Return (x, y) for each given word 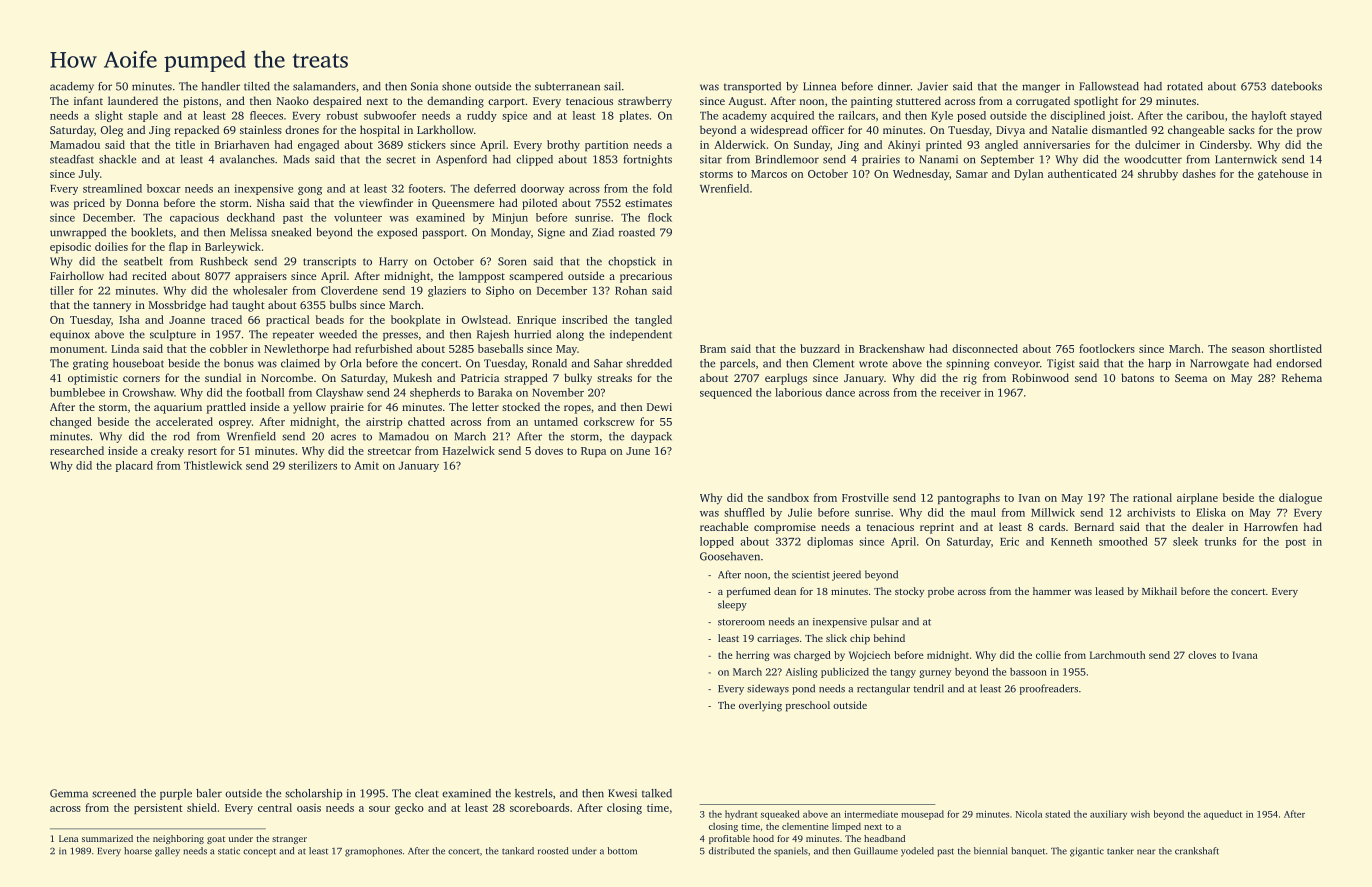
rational (1152, 497)
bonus (239, 363)
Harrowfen (1271, 526)
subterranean (567, 86)
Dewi (659, 407)
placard (134, 466)
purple (176, 794)
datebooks (1296, 86)
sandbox (788, 497)
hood (763, 838)
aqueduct (1223, 815)
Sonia (424, 86)
